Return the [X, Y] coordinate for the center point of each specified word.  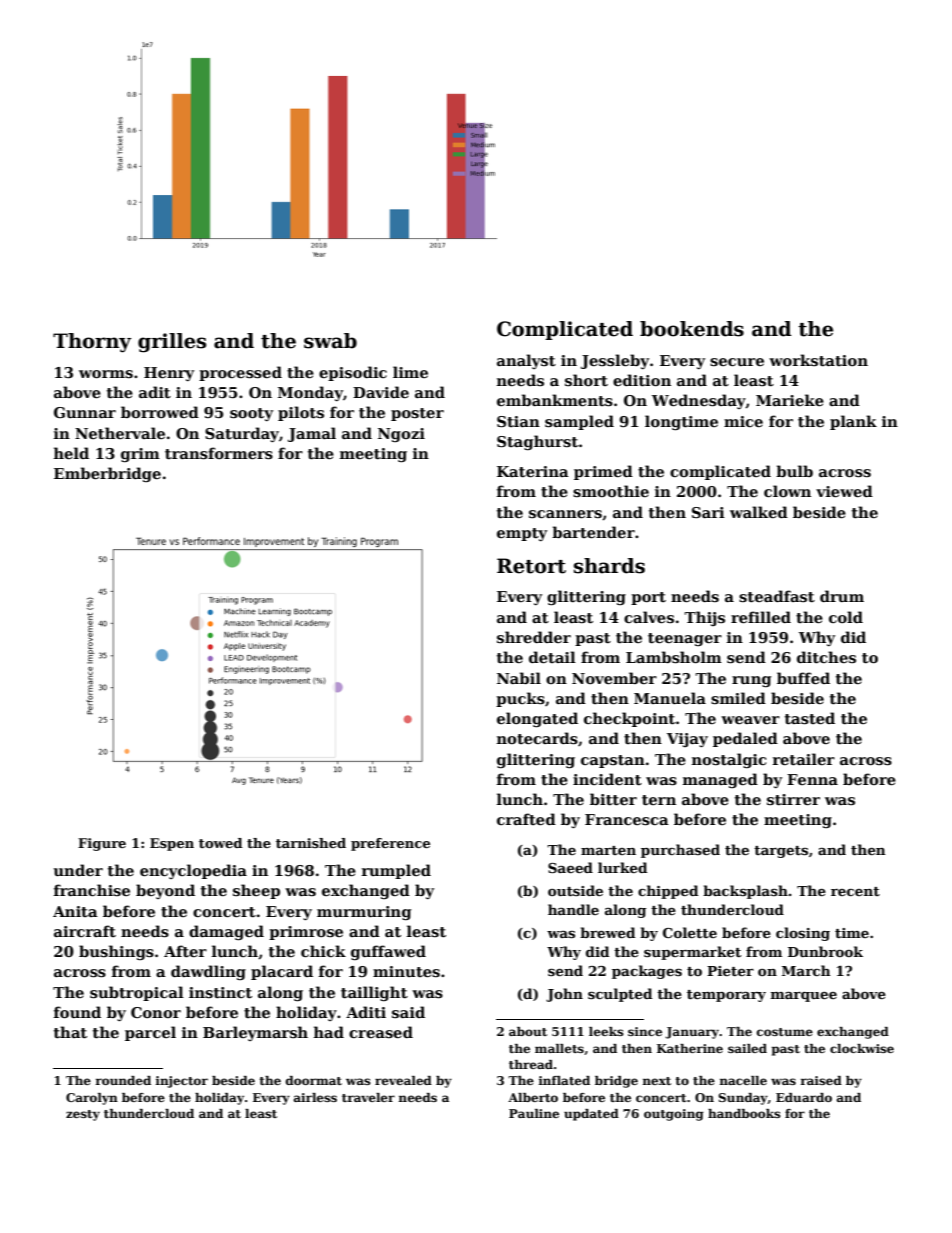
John [564, 995]
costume [785, 1032]
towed [221, 843]
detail [552, 657]
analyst [526, 361]
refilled [761, 617]
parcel [150, 1033]
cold [846, 617]
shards [609, 566]
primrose [306, 933]
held [71, 453]
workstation [818, 360]
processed [240, 373]
